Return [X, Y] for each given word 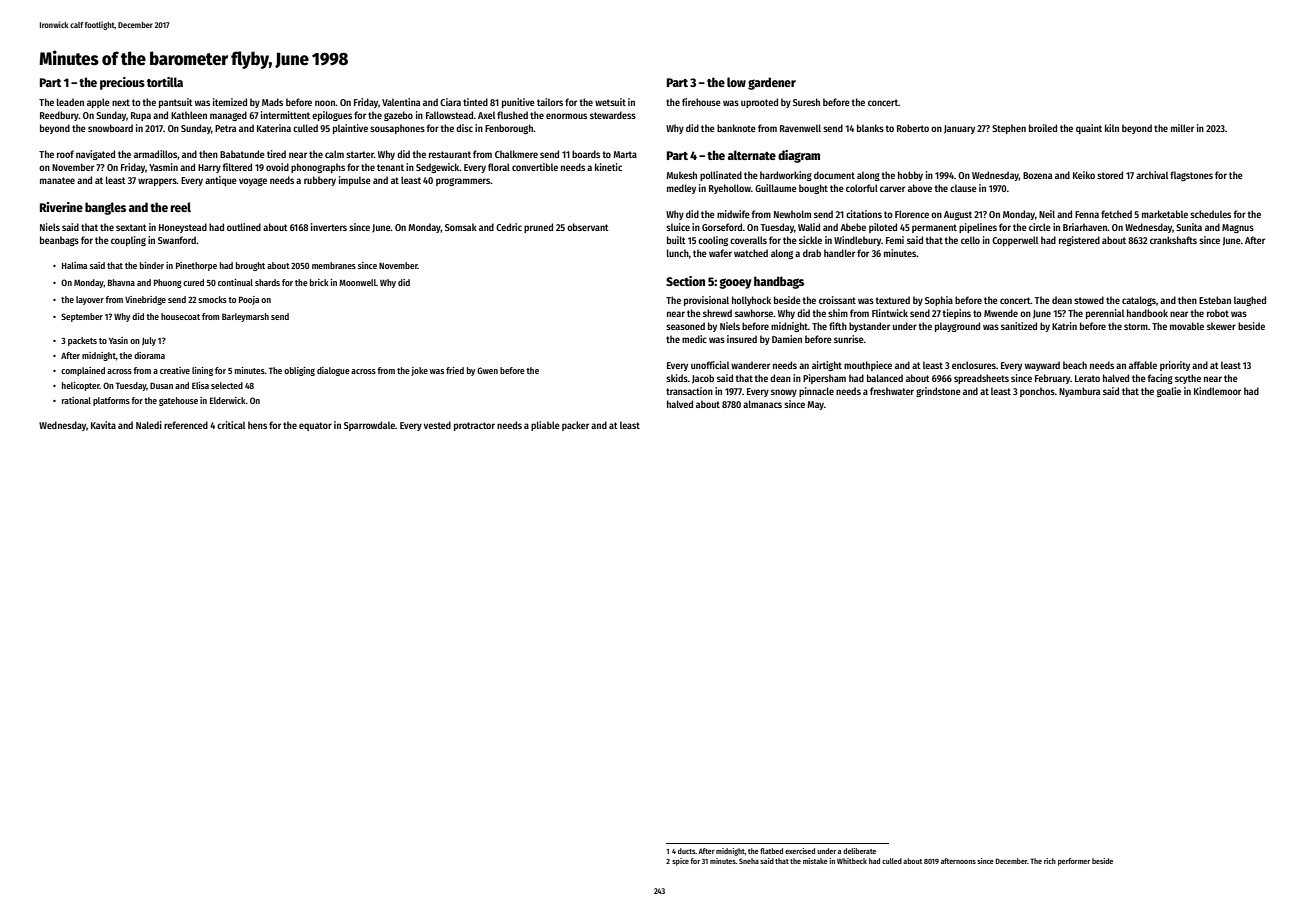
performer [1074, 862]
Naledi [149, 425]
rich [1050, 861]
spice [680, 862]
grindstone [938, 392]
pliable [545, 426]
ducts [686, 851]
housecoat [180, 316]
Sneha [749, 861]
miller [1182, 128]
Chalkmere [516, 154]
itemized [230, 102]
